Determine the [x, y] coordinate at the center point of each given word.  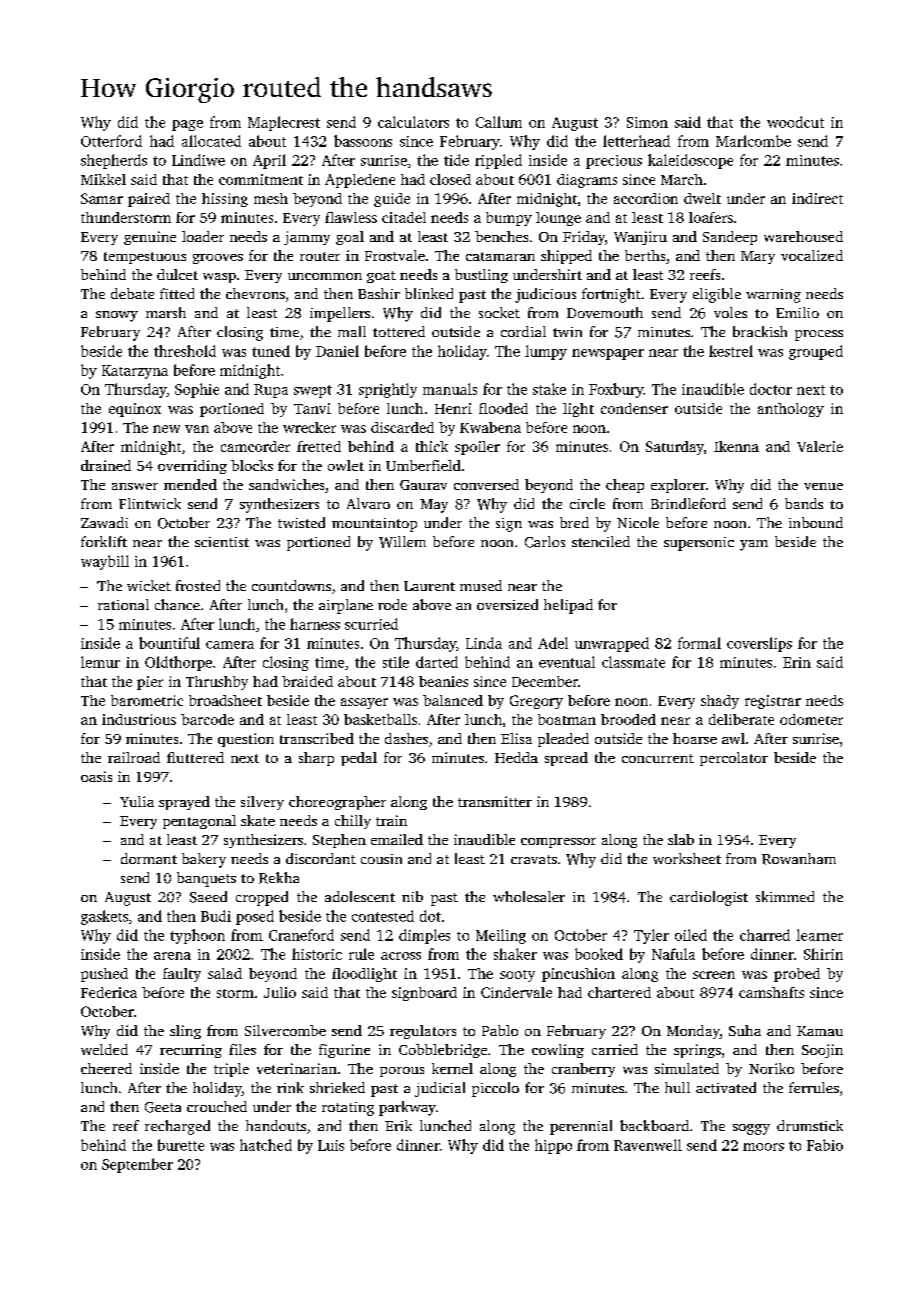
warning [773, 296]
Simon [647, 122]
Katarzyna [135, 372]
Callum [499, 122]
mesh [271, 198]
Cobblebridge [443, 1051]
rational [123, 604]
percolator [734, 759]
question [246, 740]
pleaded [563, 740]
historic [317, 954]
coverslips [759, 644]
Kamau [820, 1031]
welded [104, 1049]
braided [307, 681]
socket [499, 312]
